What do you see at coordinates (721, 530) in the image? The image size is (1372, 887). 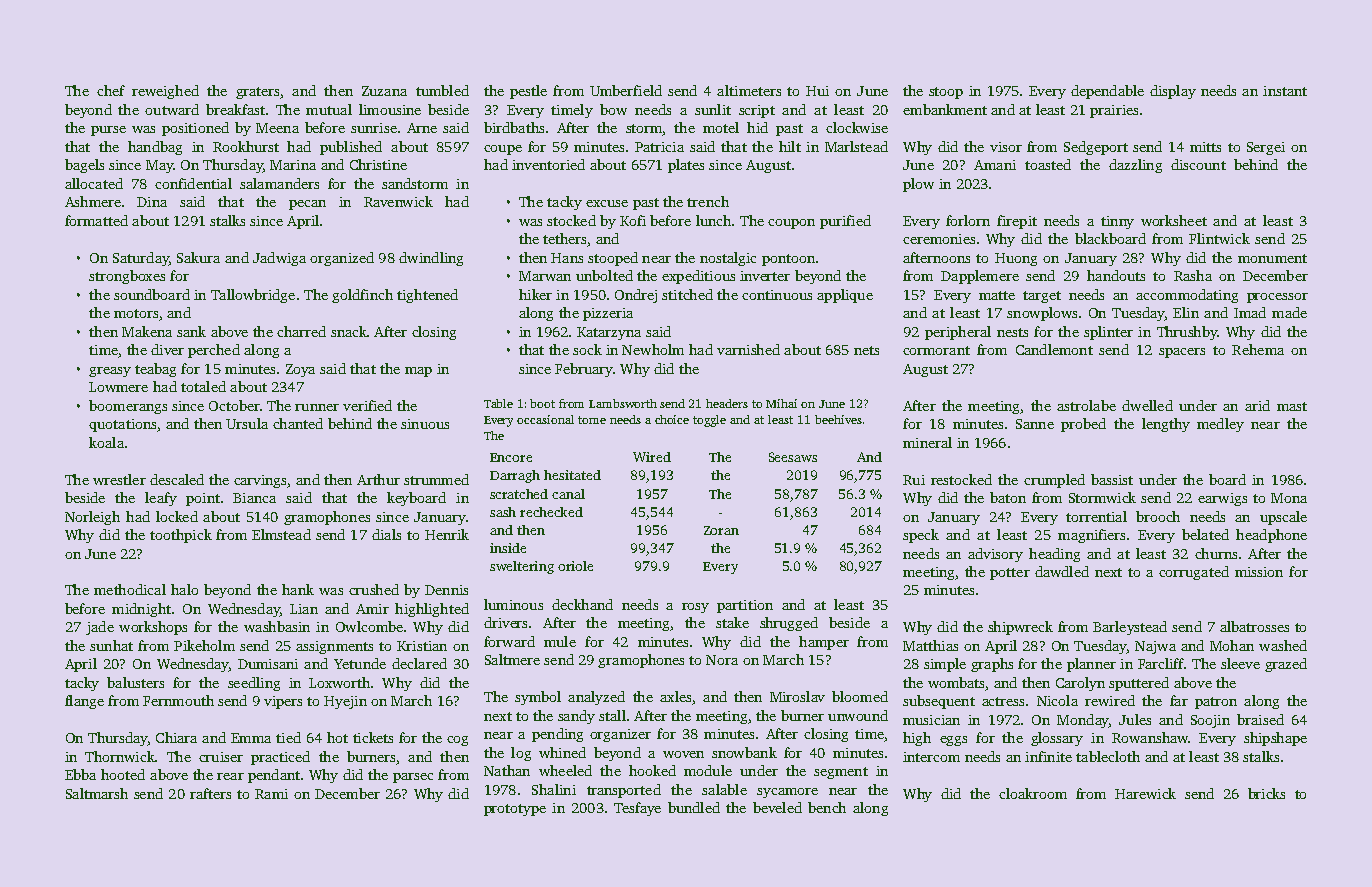 I see `Zoran` at bounding box center [721, 530].
